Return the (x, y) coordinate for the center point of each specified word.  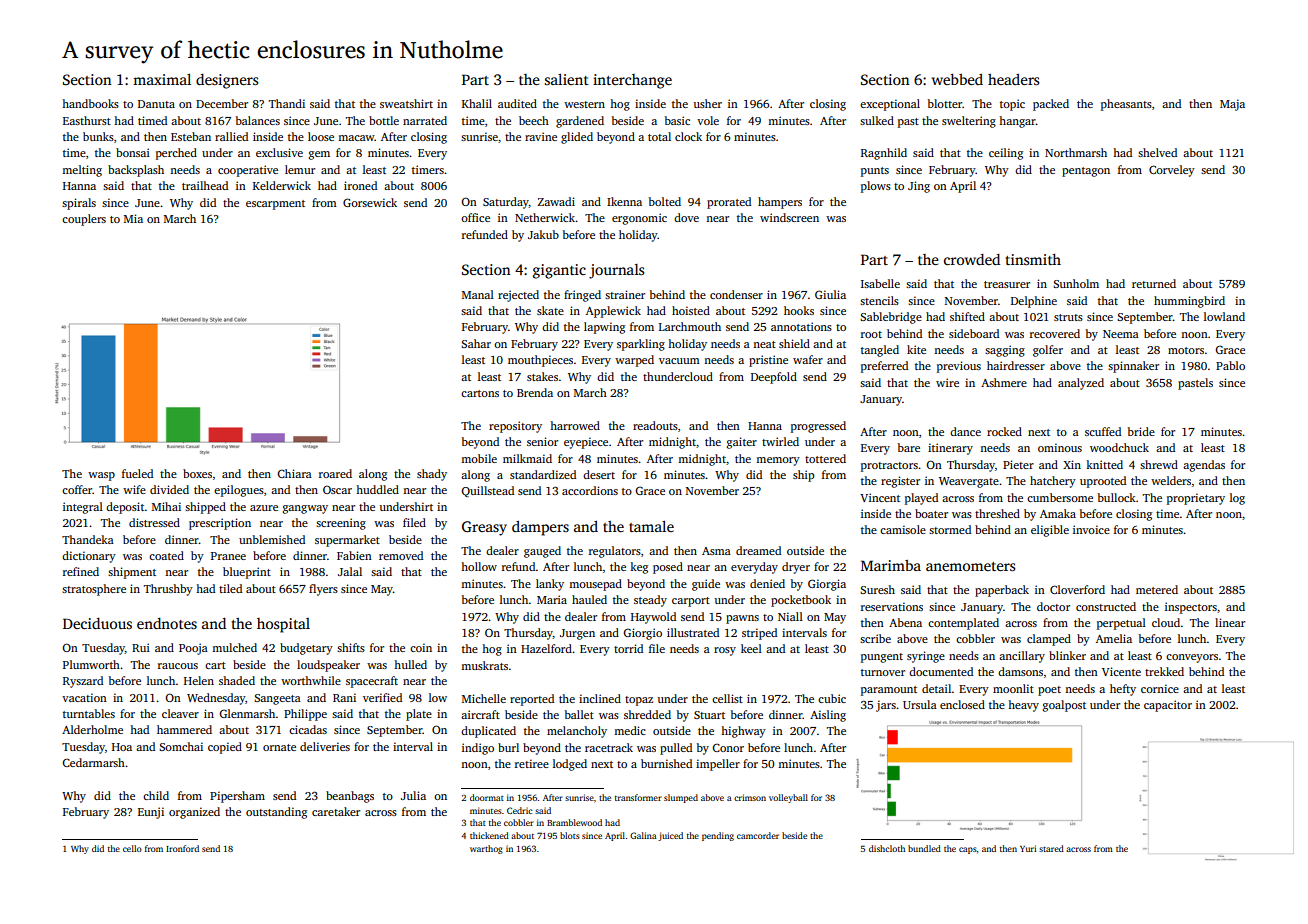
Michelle (484, 698)
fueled (137, 473)
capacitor (1168, 706)
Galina (643, 835)
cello (132, 848)
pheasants (1126, 105)
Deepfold (774, 378)
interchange (632, 81)
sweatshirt (406, 103)
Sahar (476, 343)
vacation (84, 697)
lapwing (604, 328)
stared (1051, 848)
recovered (1055, 333)
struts (1068, 317)
